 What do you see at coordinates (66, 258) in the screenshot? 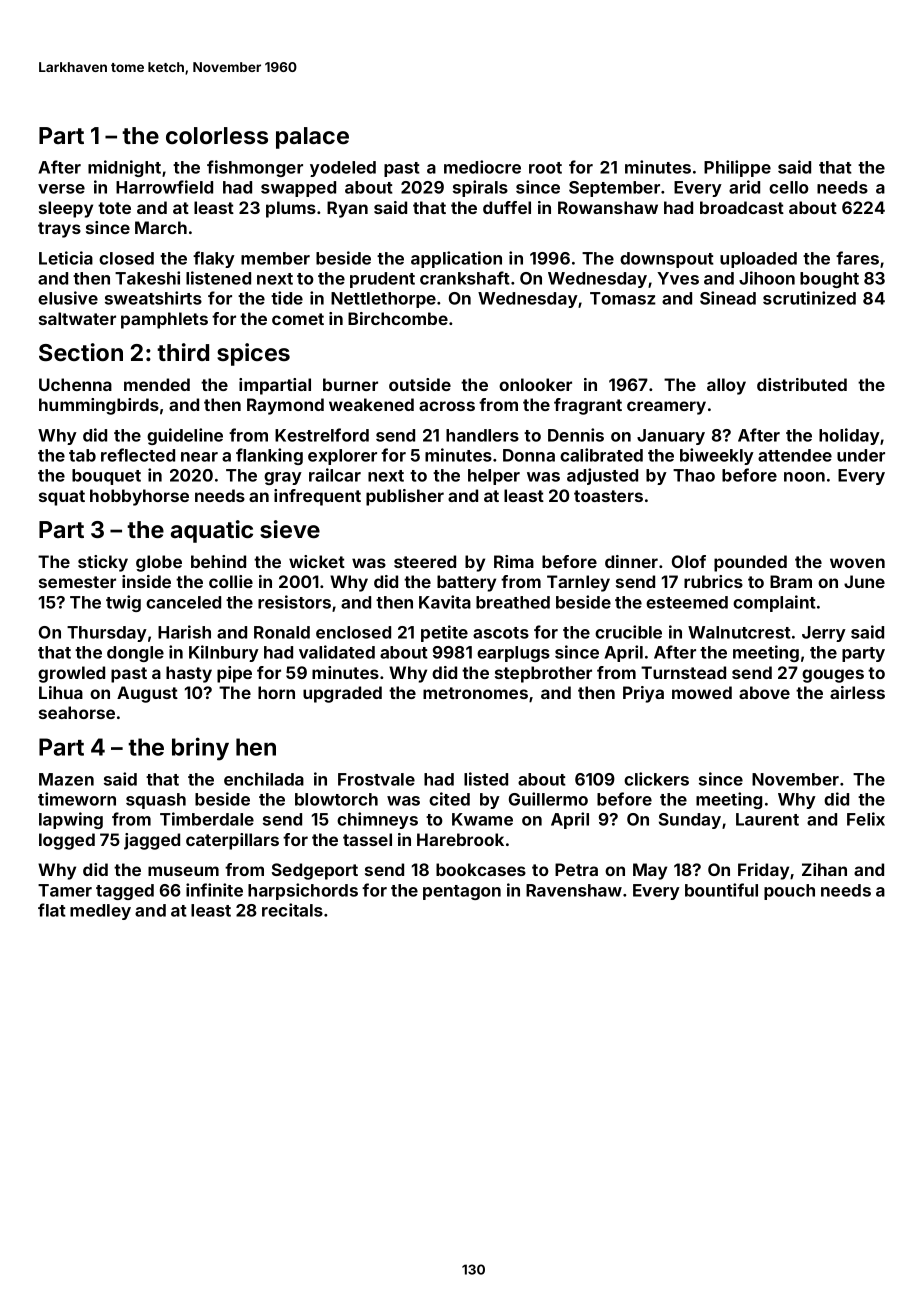
I see `Leticia` at bounding box center [66, 258].
